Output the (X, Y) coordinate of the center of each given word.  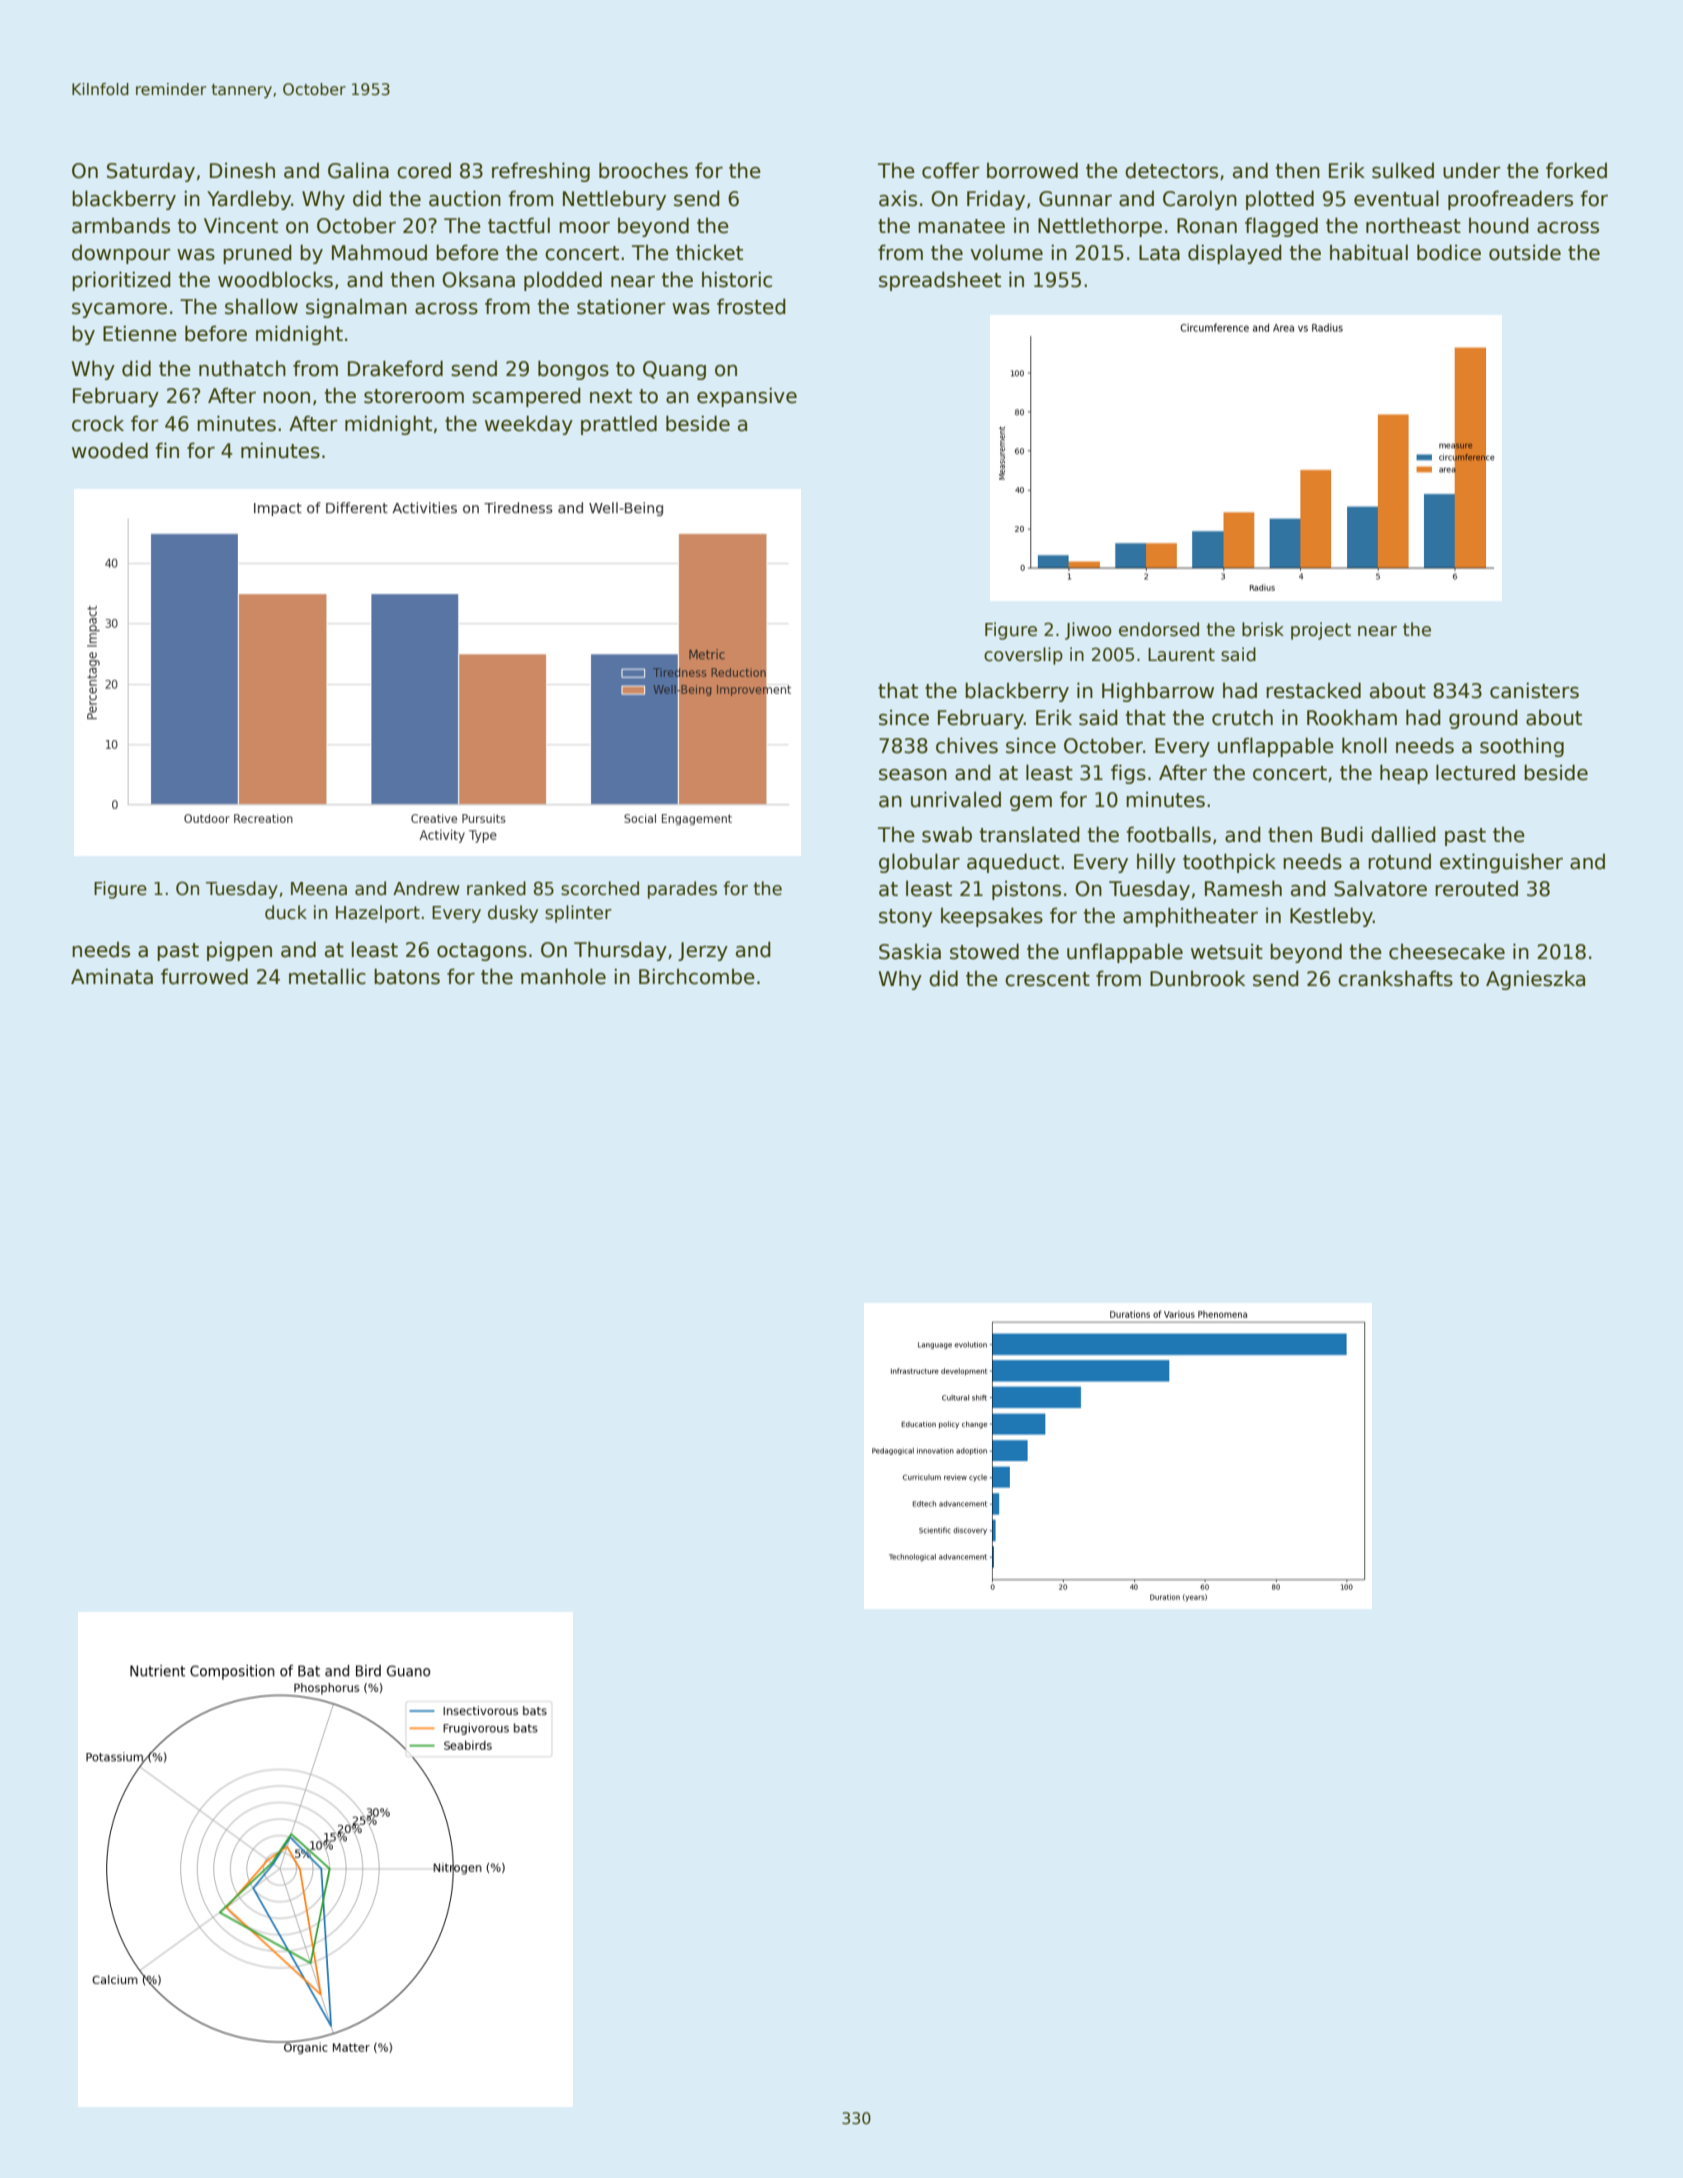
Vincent (241, 225)
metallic (327, 976)
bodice (1449, 252)
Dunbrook (1197, 978)
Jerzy (703, 951)
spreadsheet (940, 281)
